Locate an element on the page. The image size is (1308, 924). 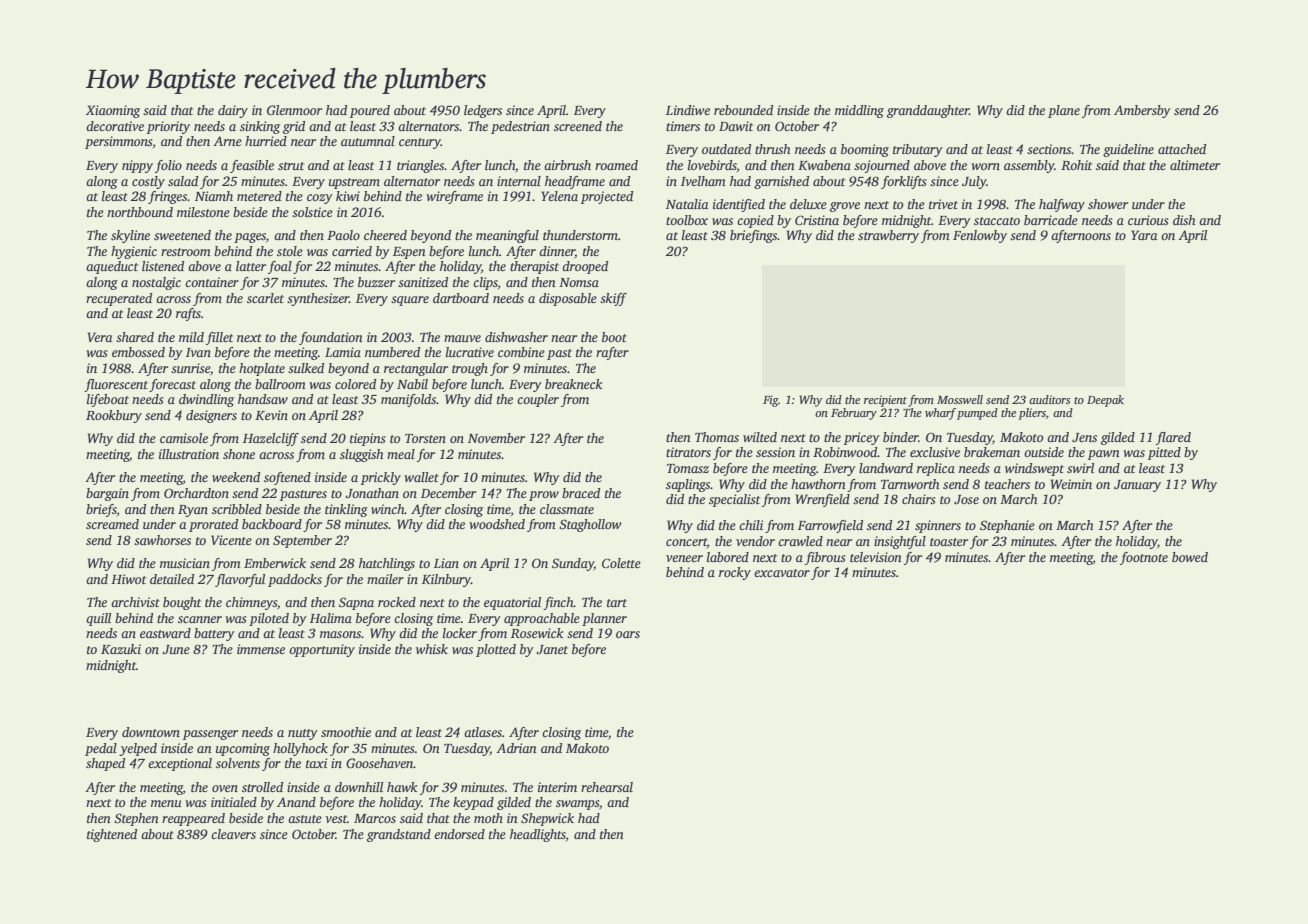
approachable is located at coordinates (542, 619).
